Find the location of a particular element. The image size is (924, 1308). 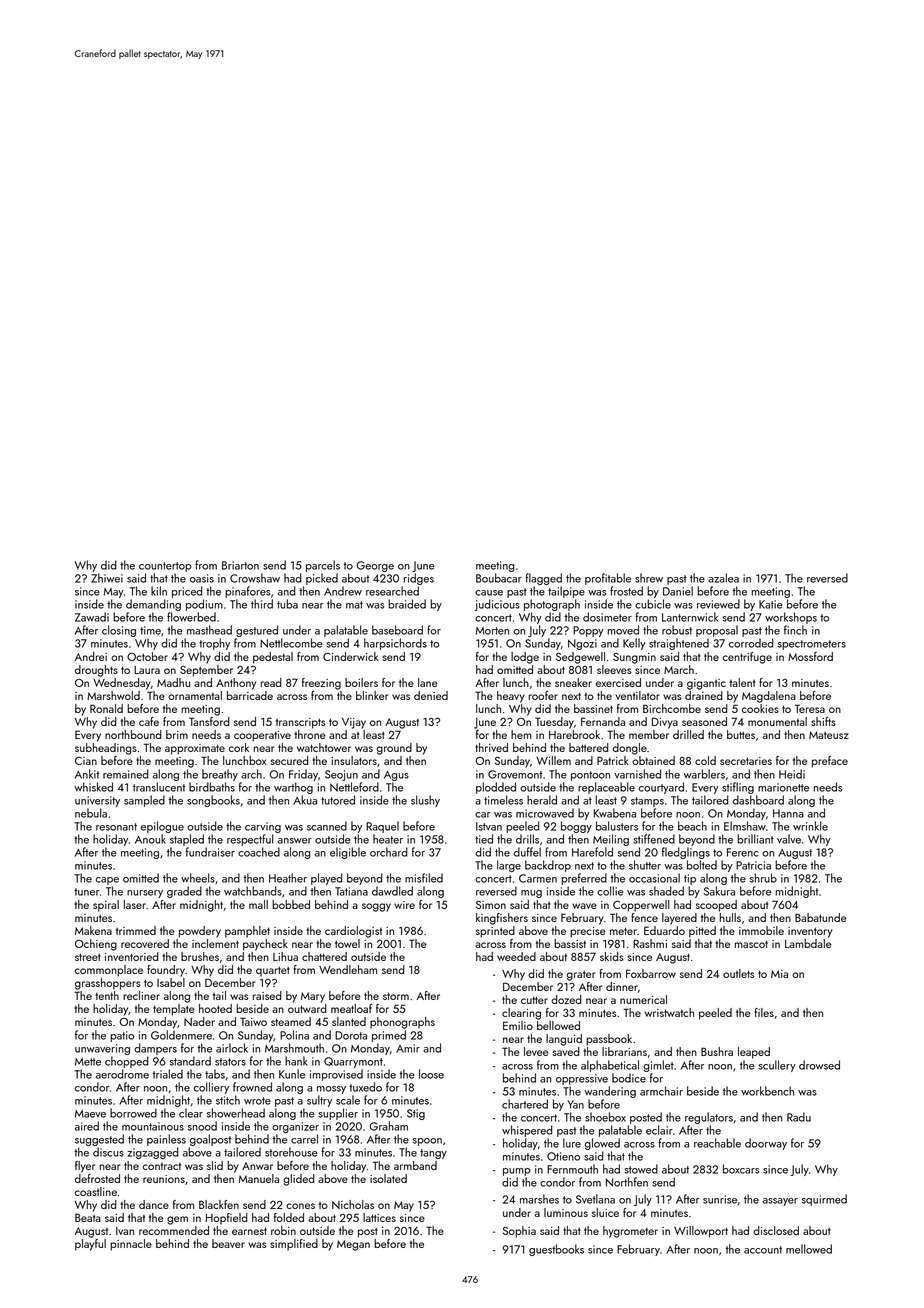

courtyard is located at coordinates (661, 788).
